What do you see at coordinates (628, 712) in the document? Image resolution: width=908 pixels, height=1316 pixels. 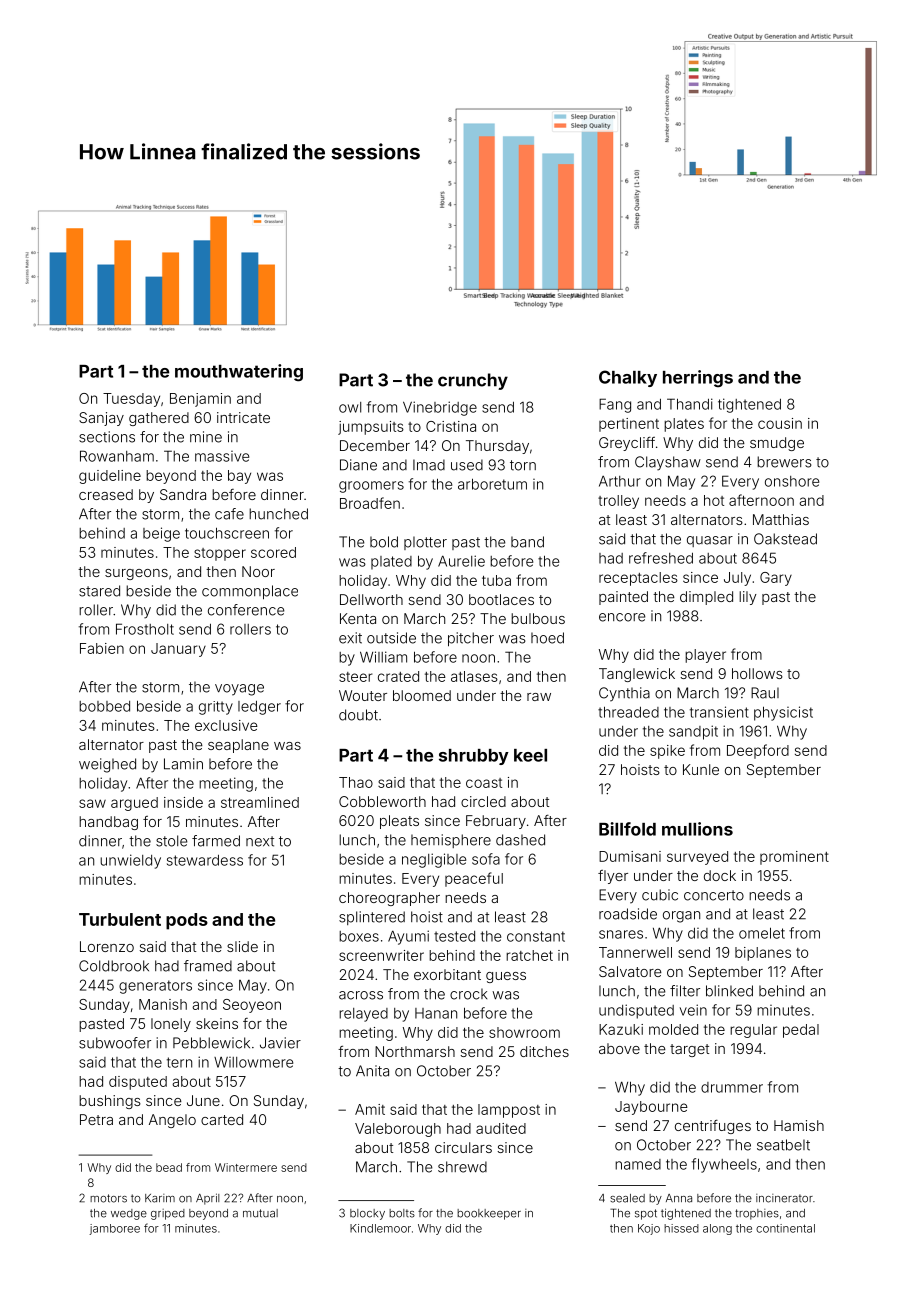 I see `threaded` at bounding box center [628, 712].
